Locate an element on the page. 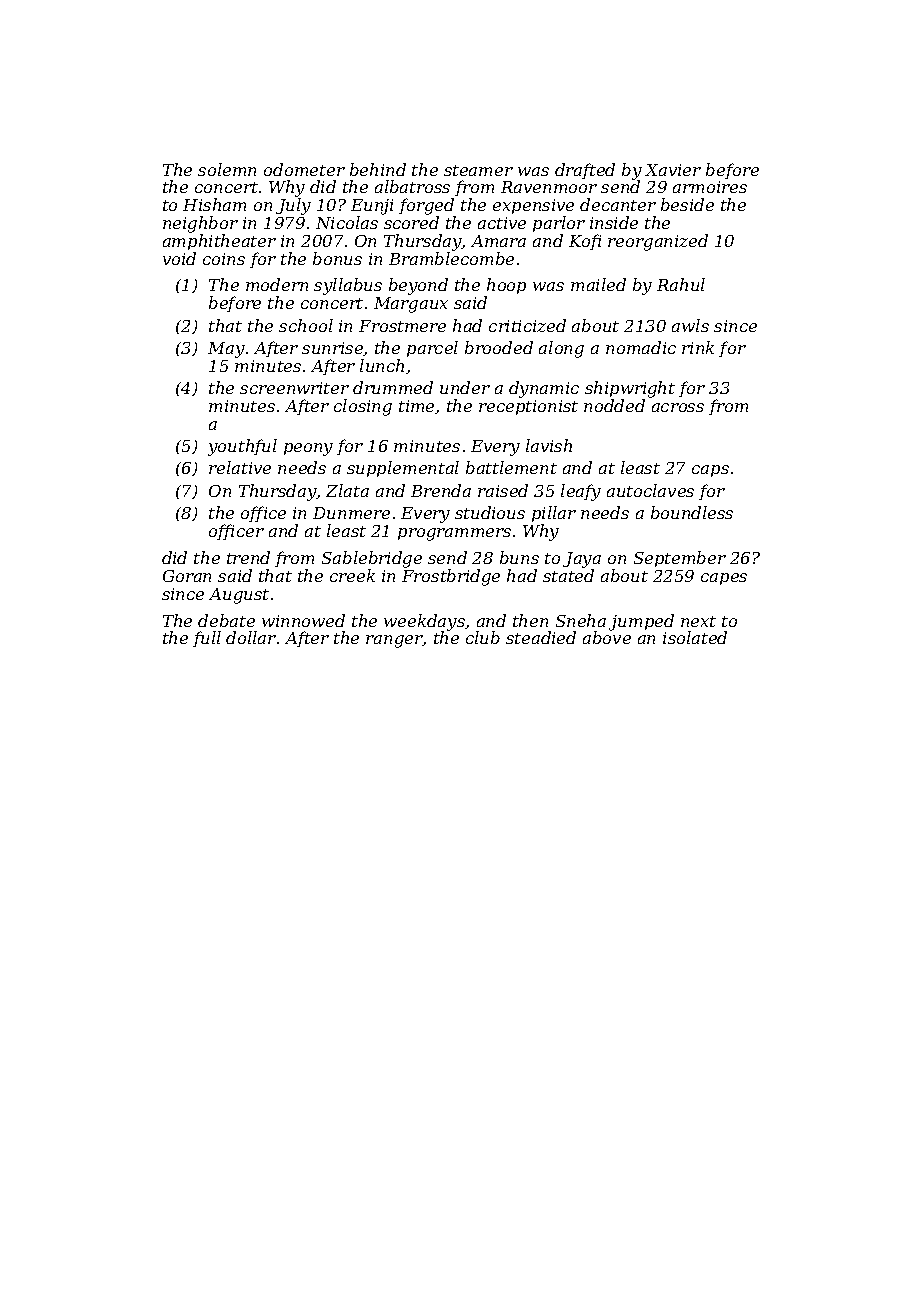 The width and height of the image is (924, 1311). steamer is located at coordinates (478, 170).
